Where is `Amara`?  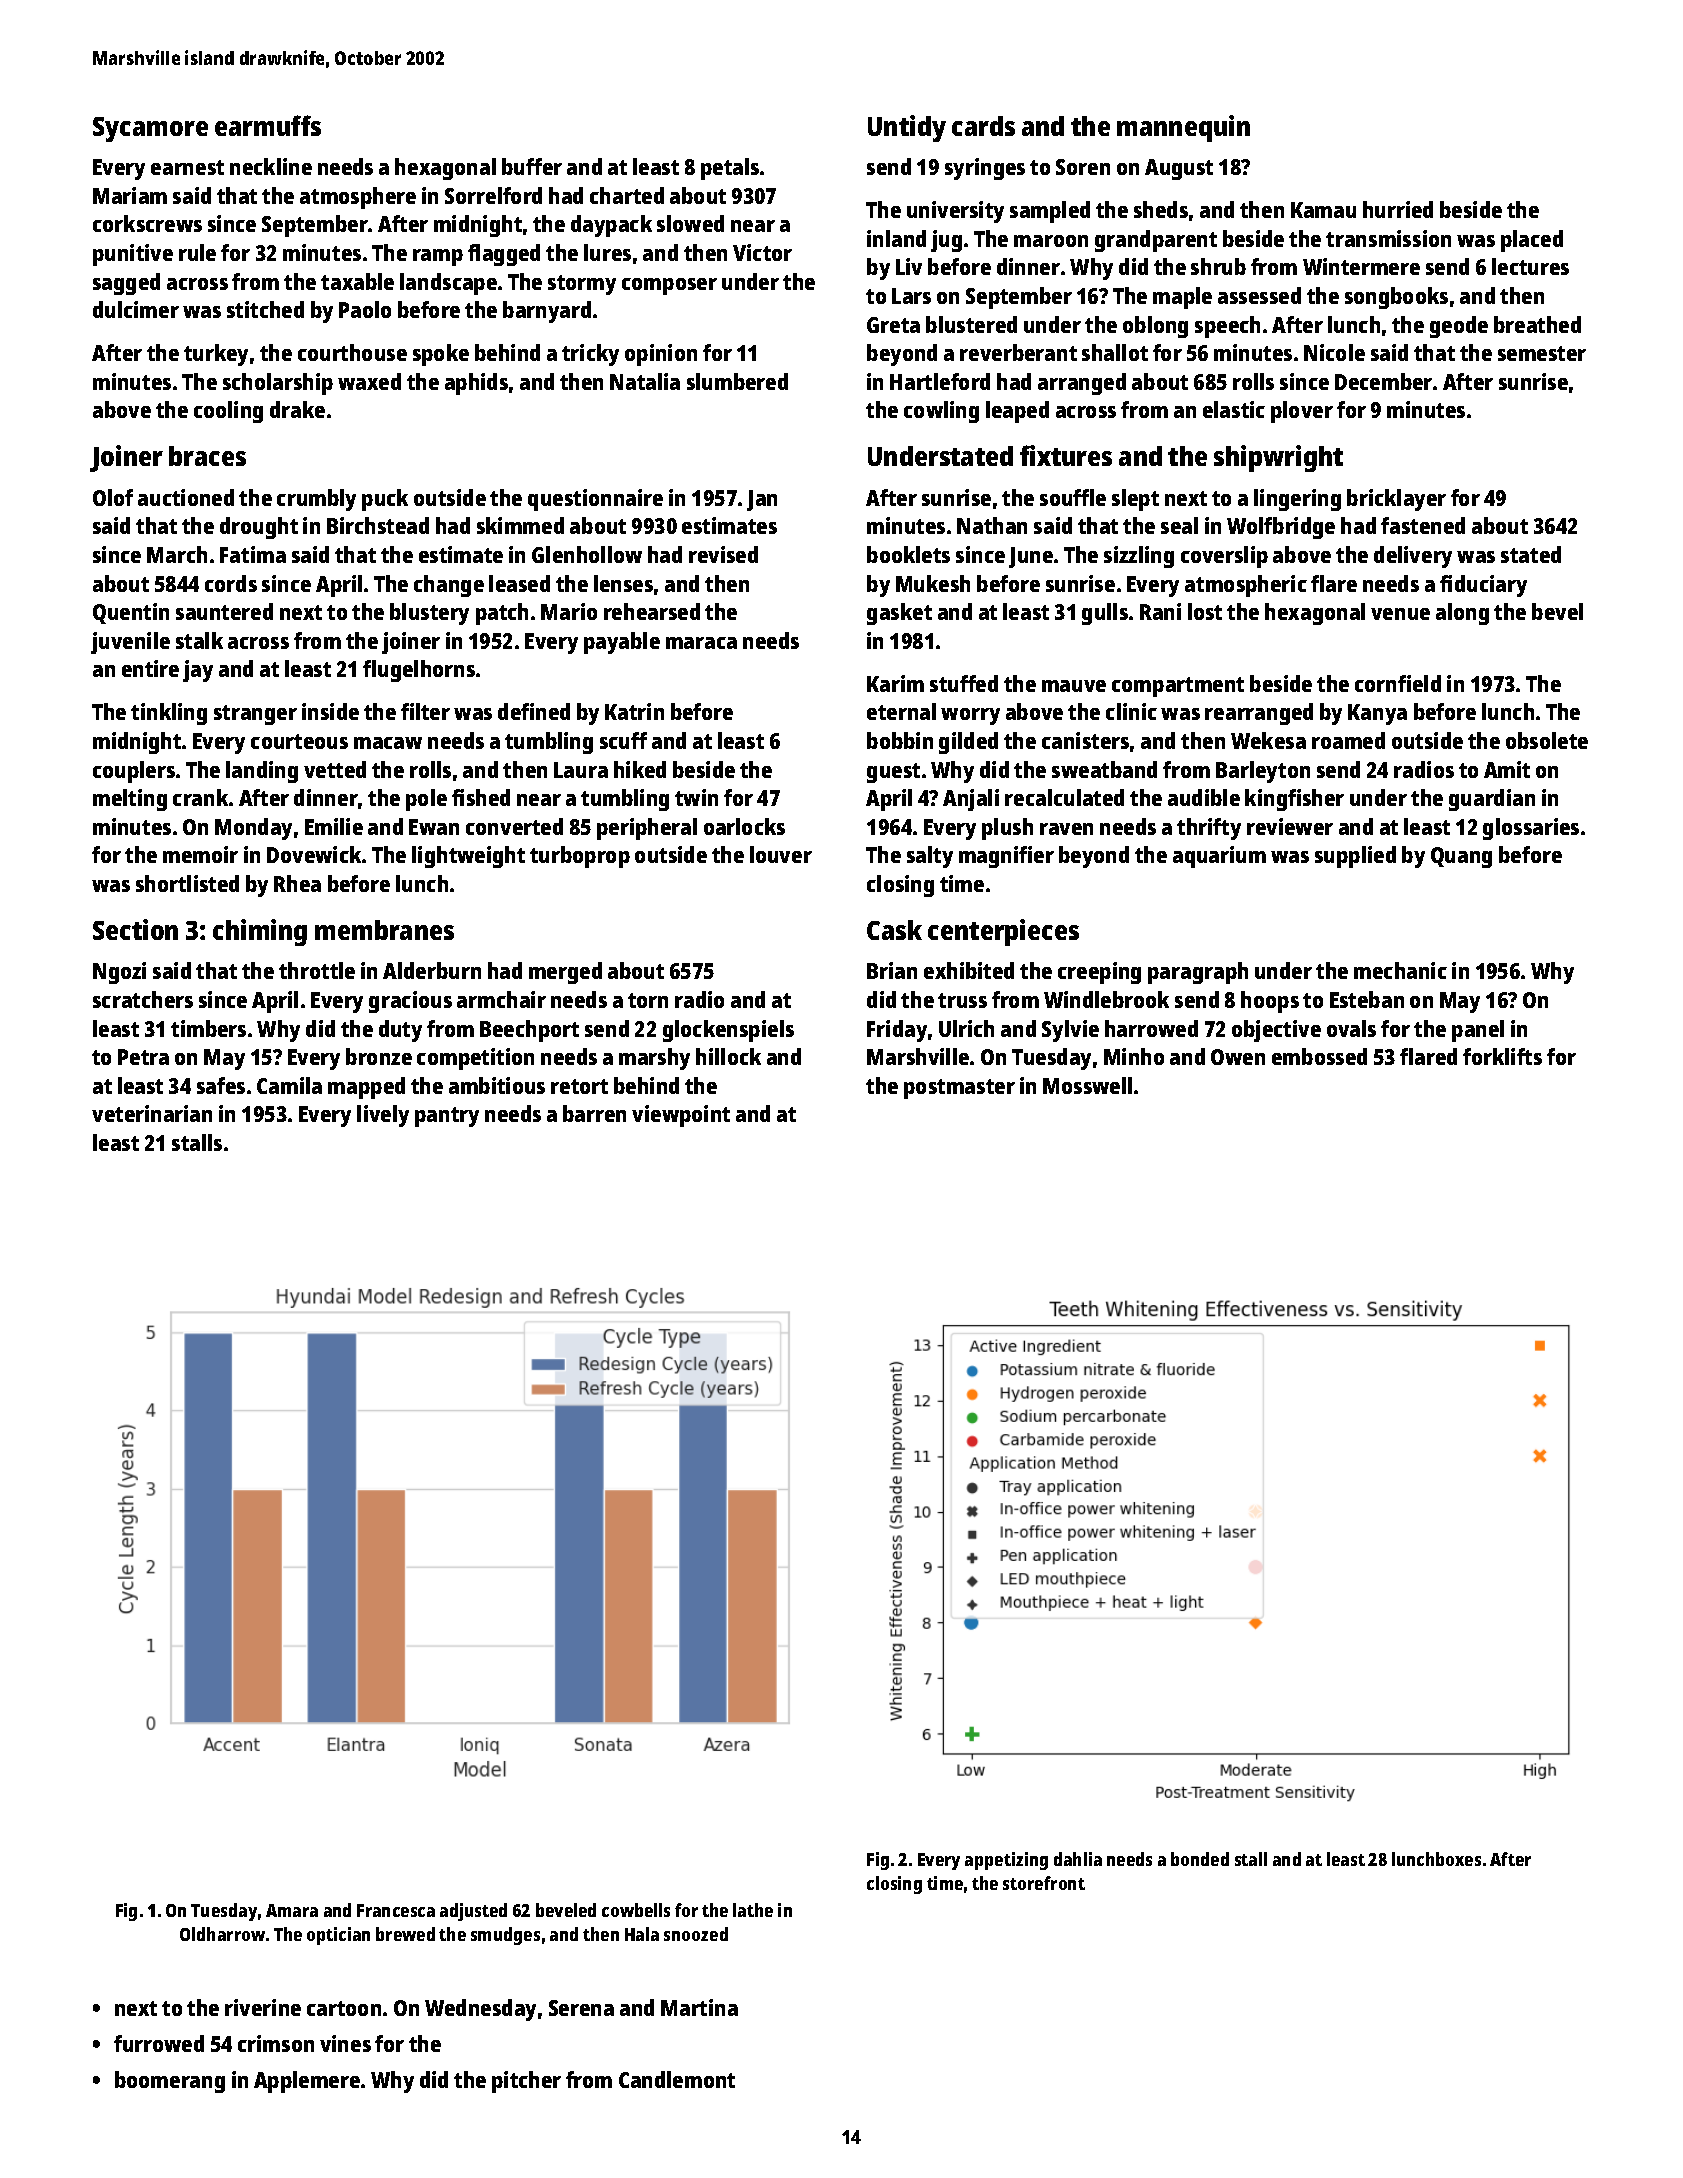 Amara is located at coordinates (292, 1910).
